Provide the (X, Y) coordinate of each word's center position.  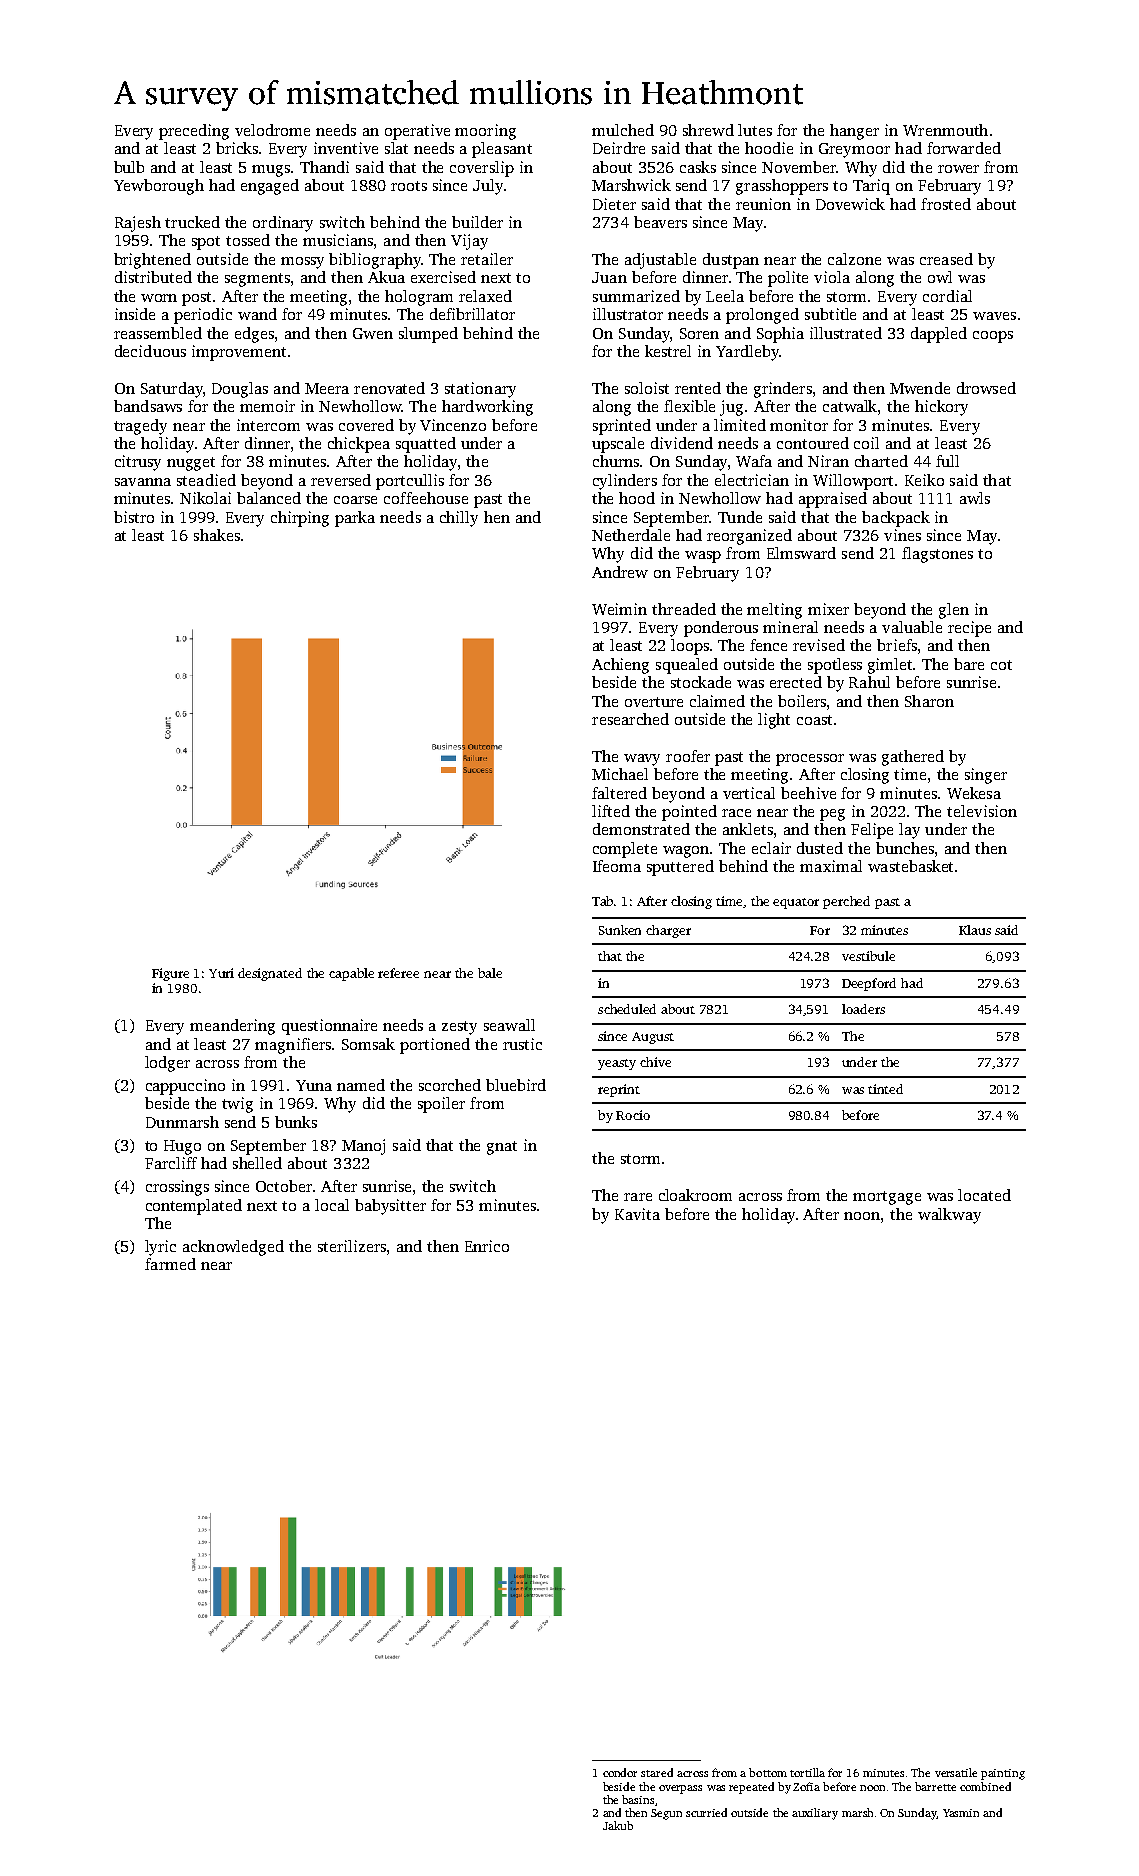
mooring (485, 132)
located (984, 1195)
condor (620, 1772)
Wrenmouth (945, 130)
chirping (300, 519)
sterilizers (352, 1246)
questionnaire (329, 1027)
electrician (752, 480)
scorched (450, 1085)
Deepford (869, 984)
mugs (271, 171)
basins (638, 1799)
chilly (459, 519)
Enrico (487, 1246)
